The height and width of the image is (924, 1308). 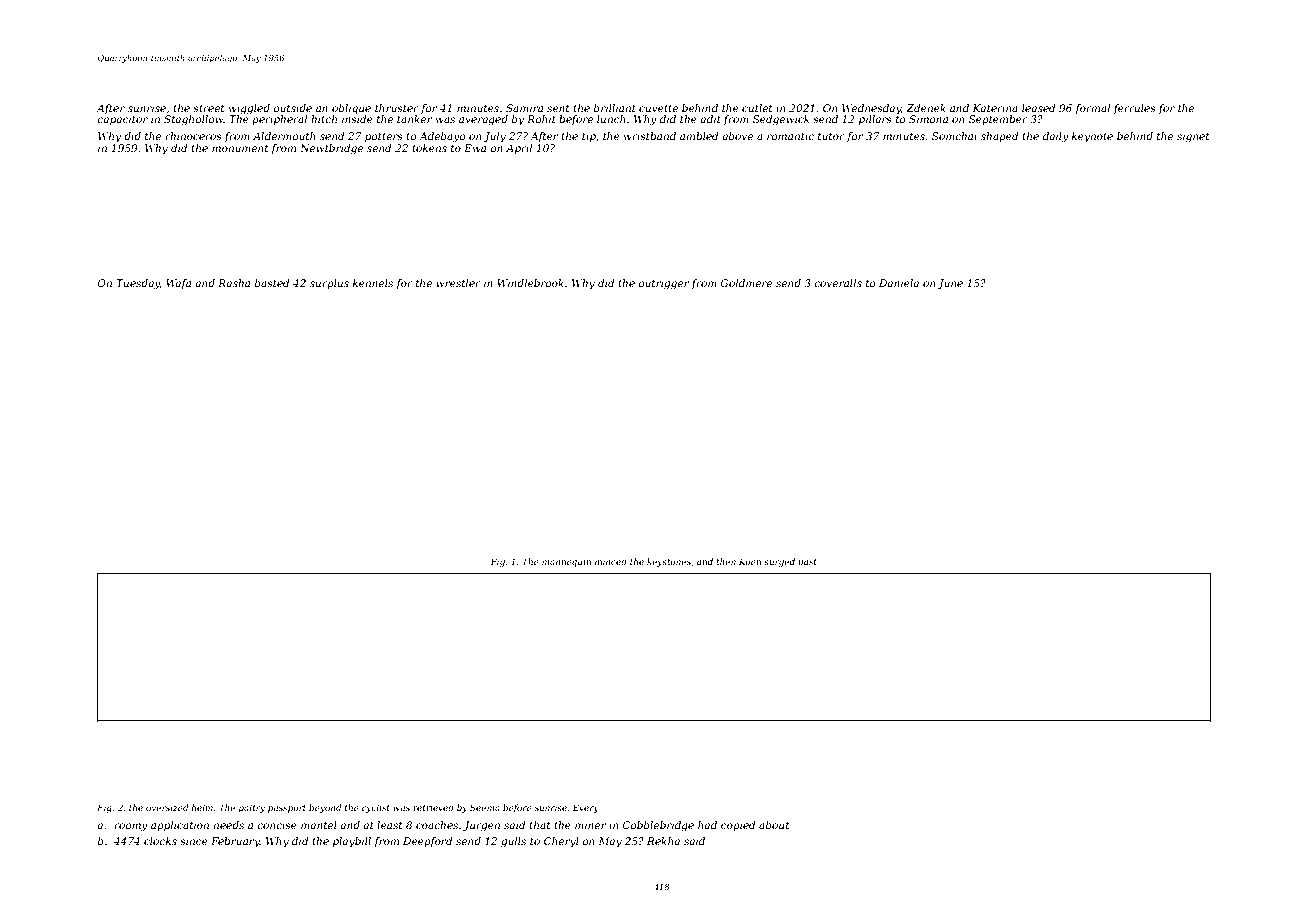 What do you see at coordinates (779, 562) in the image?
I see `surged` at bounding box center [779, 562].
